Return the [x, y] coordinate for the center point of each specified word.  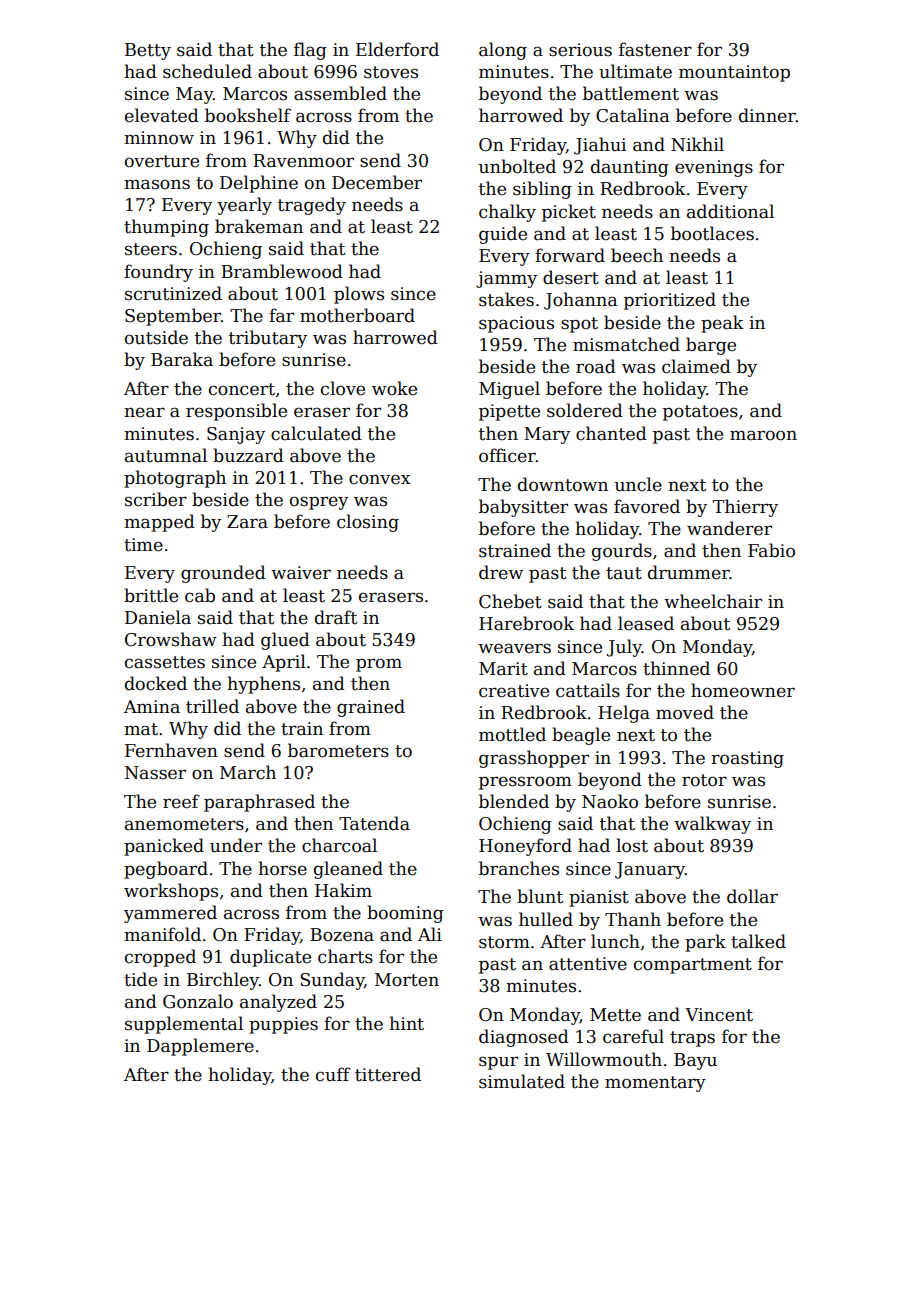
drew [501, 572]
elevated [162, 115]
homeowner [743, 690]
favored [647, 506]
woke [394, 388]
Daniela [158, 617]
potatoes [700, 413]
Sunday [332, 981]
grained [371, 708]
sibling [542, 190]
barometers [338, 750]
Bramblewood [282, 271]
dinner [767, 115]
